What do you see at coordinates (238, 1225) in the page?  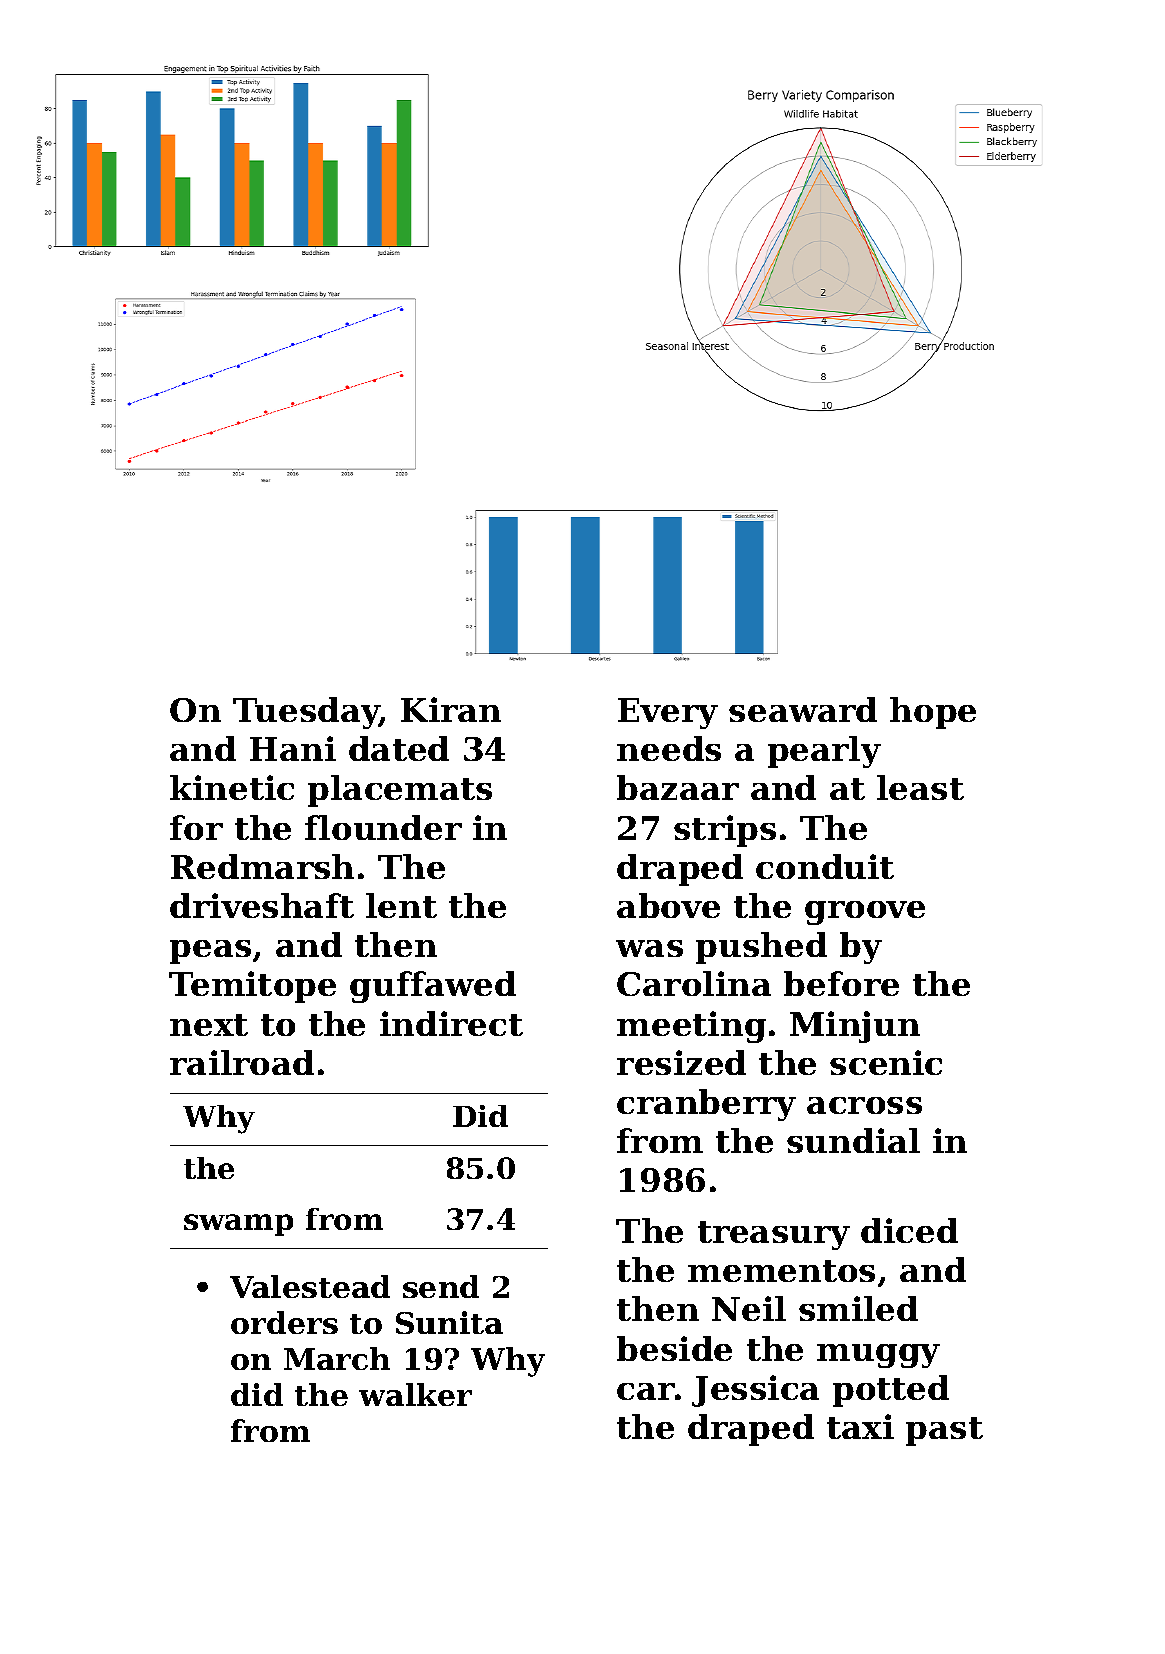 I see `swamp` at bounding box center [238, 1225].
